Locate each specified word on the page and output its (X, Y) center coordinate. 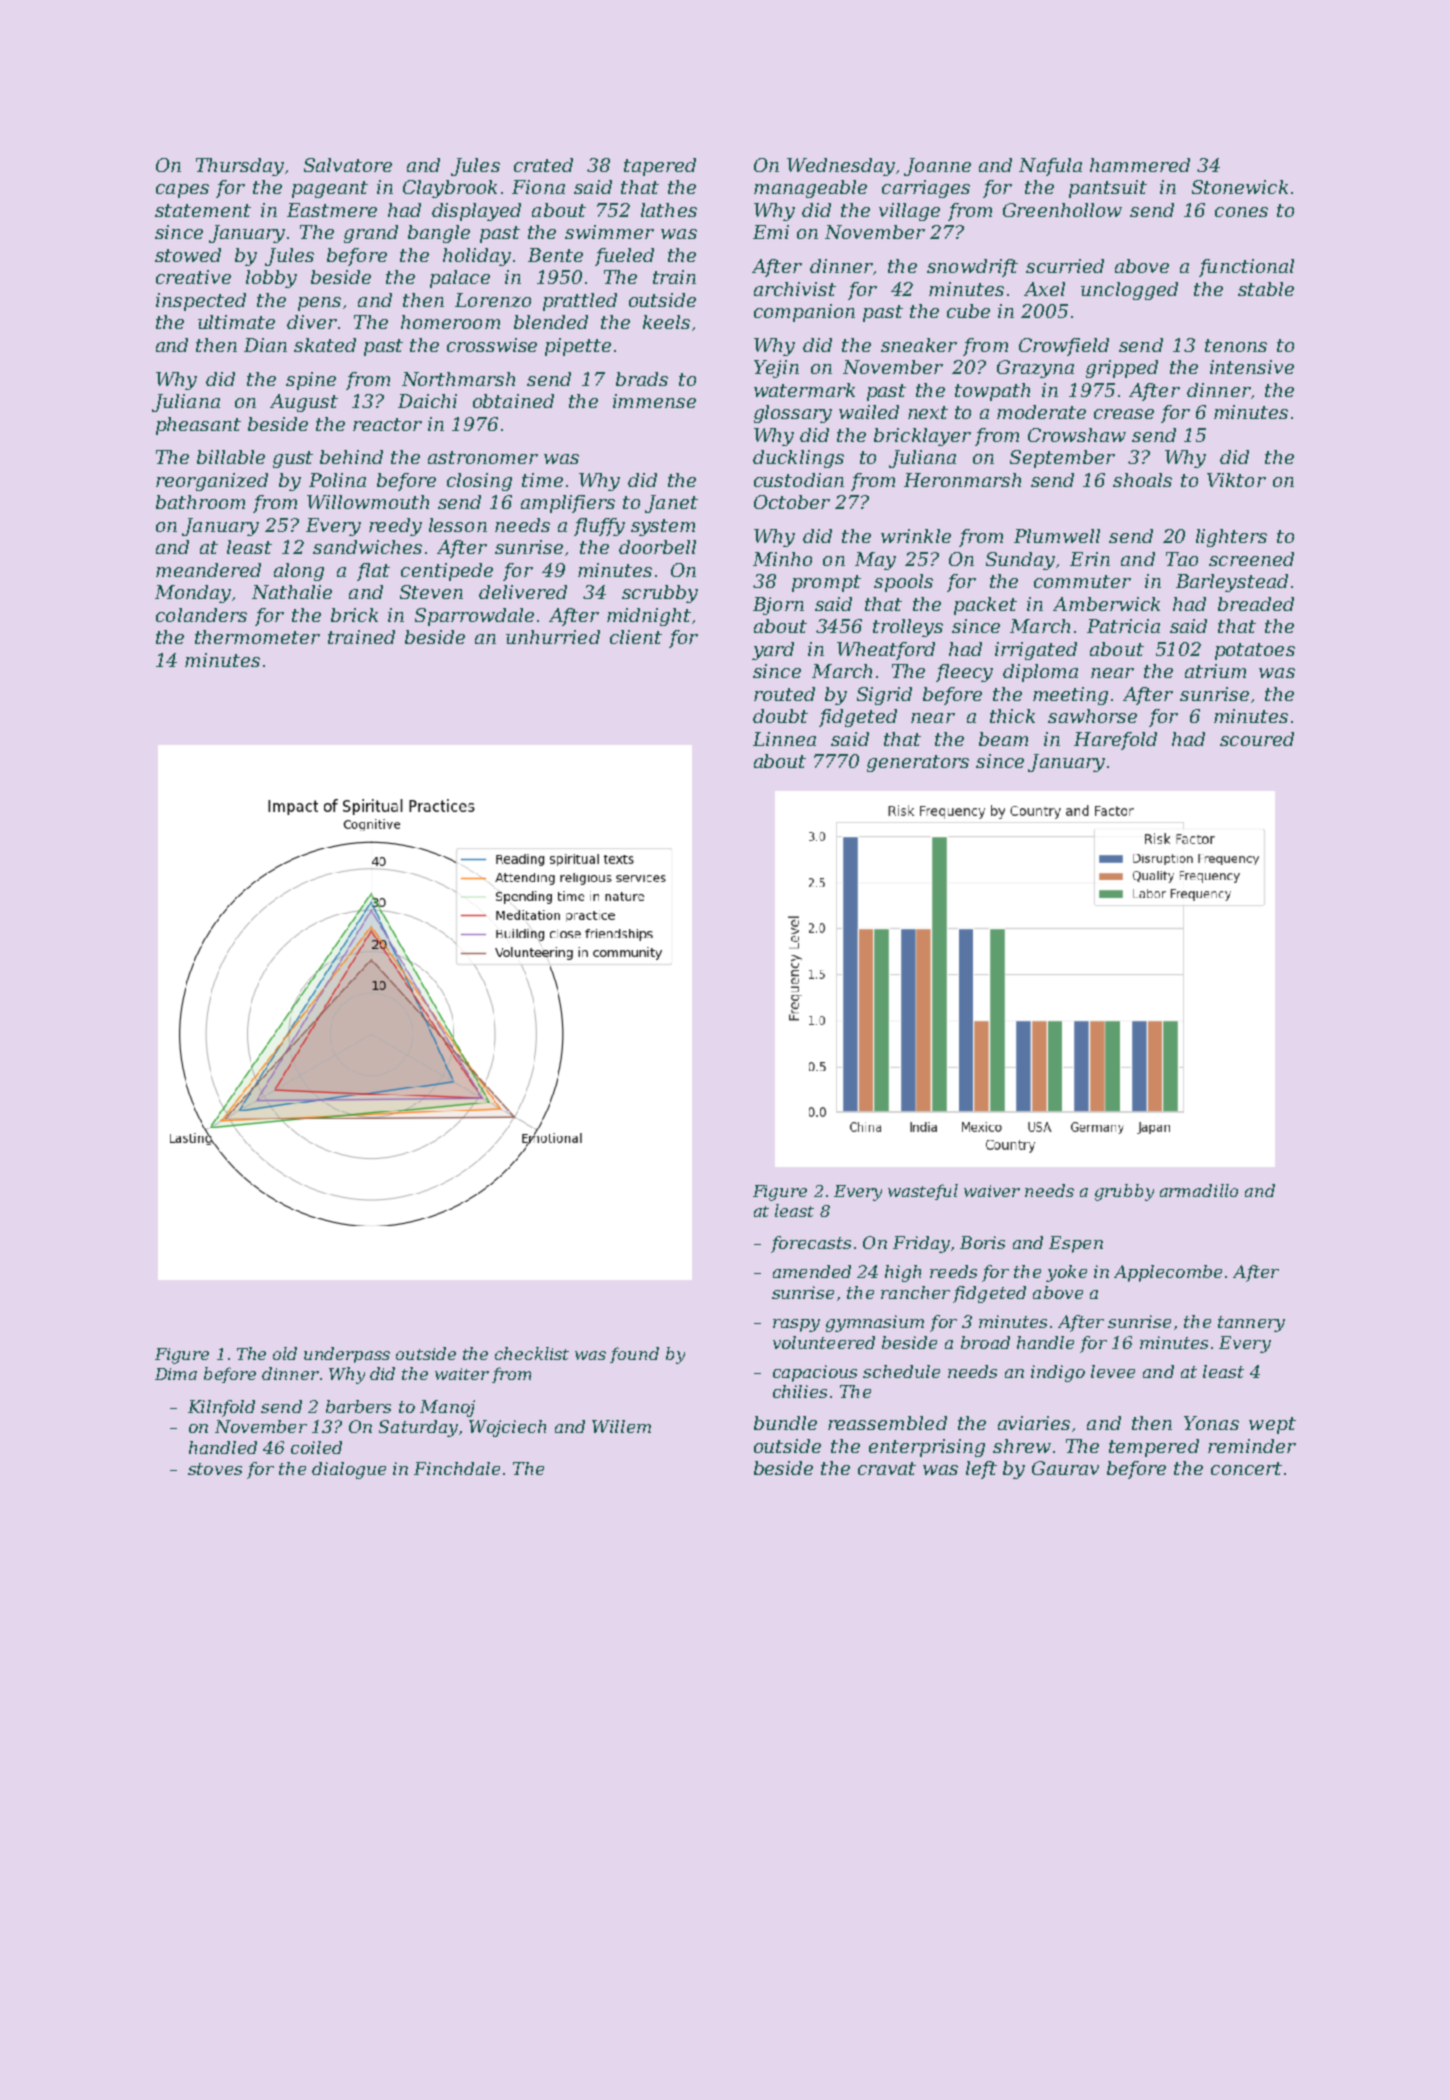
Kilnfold (221, 1408)
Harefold (1115, 741)
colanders (201, 615)
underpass (347, 1355)
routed (784, 694)
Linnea (784, 739)
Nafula (1050, 167)
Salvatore (348, 165)
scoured (1257, 739)
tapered (660, 167)
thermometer (257, 637)
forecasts (811, 1244)
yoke (1066, 1273)
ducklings (798, 459)
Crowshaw (1077, 435)
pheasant (198, 426)
